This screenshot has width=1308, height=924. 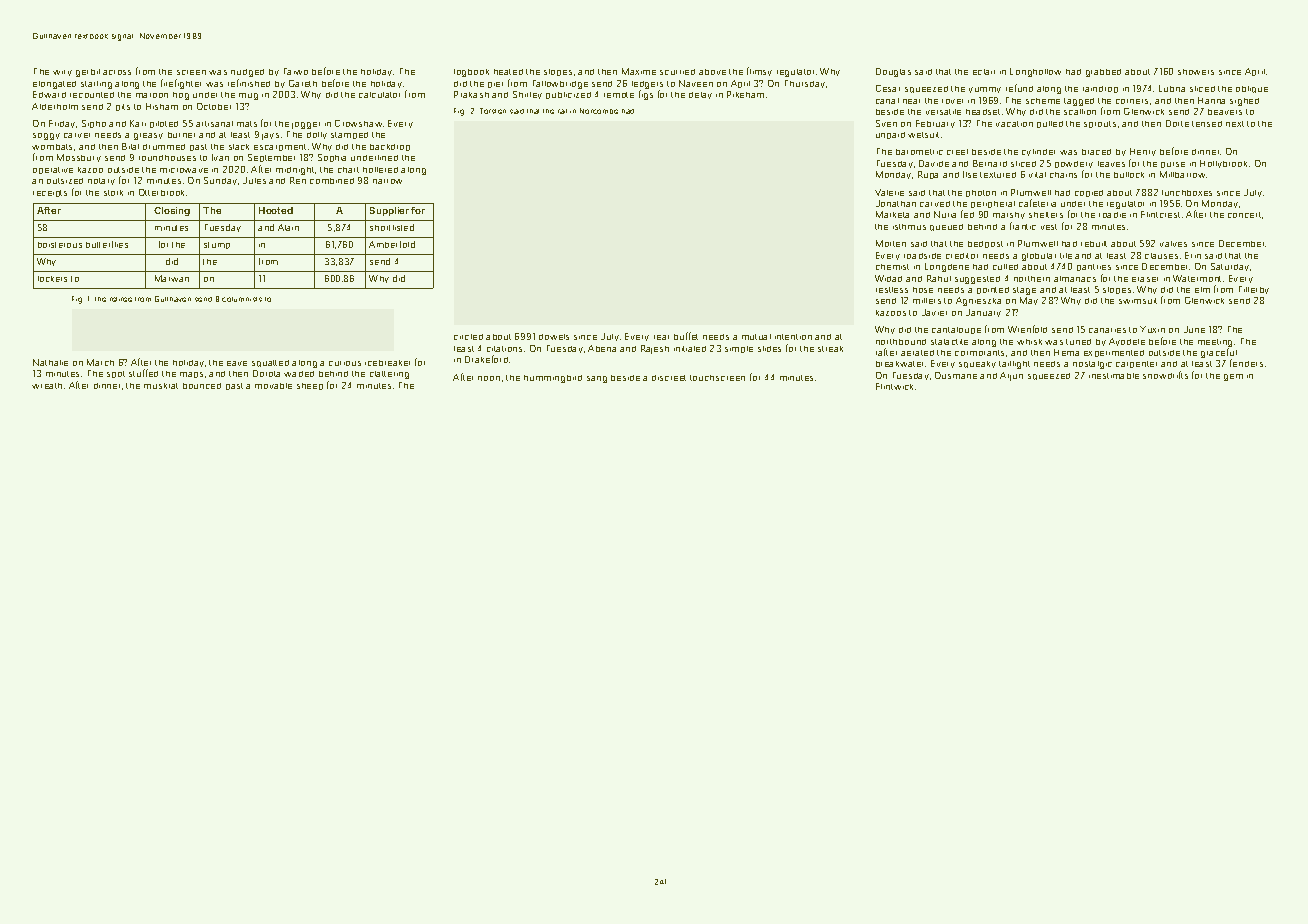 What do you see at coordinates (1114, 376) in the screenshot?
I see `inestimable` at bounding box center [1114, 376].
